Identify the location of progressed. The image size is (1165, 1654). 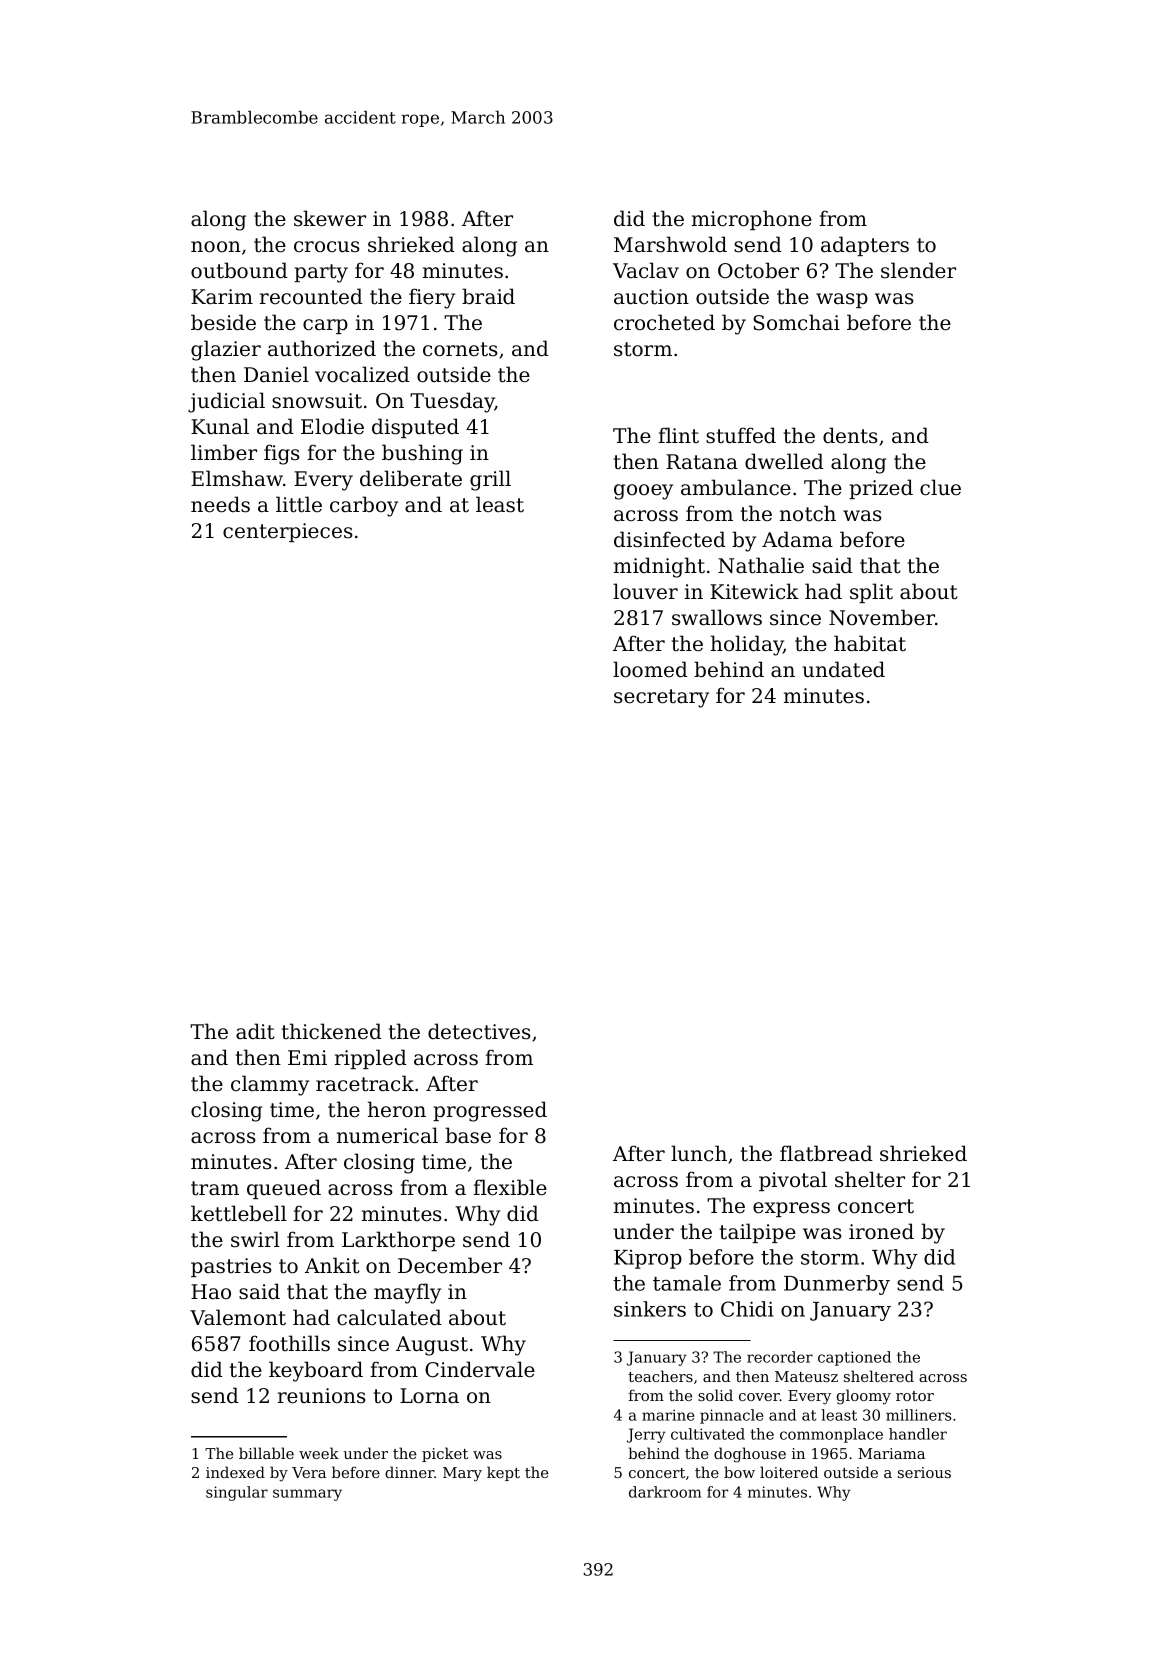
(490, 1111).
